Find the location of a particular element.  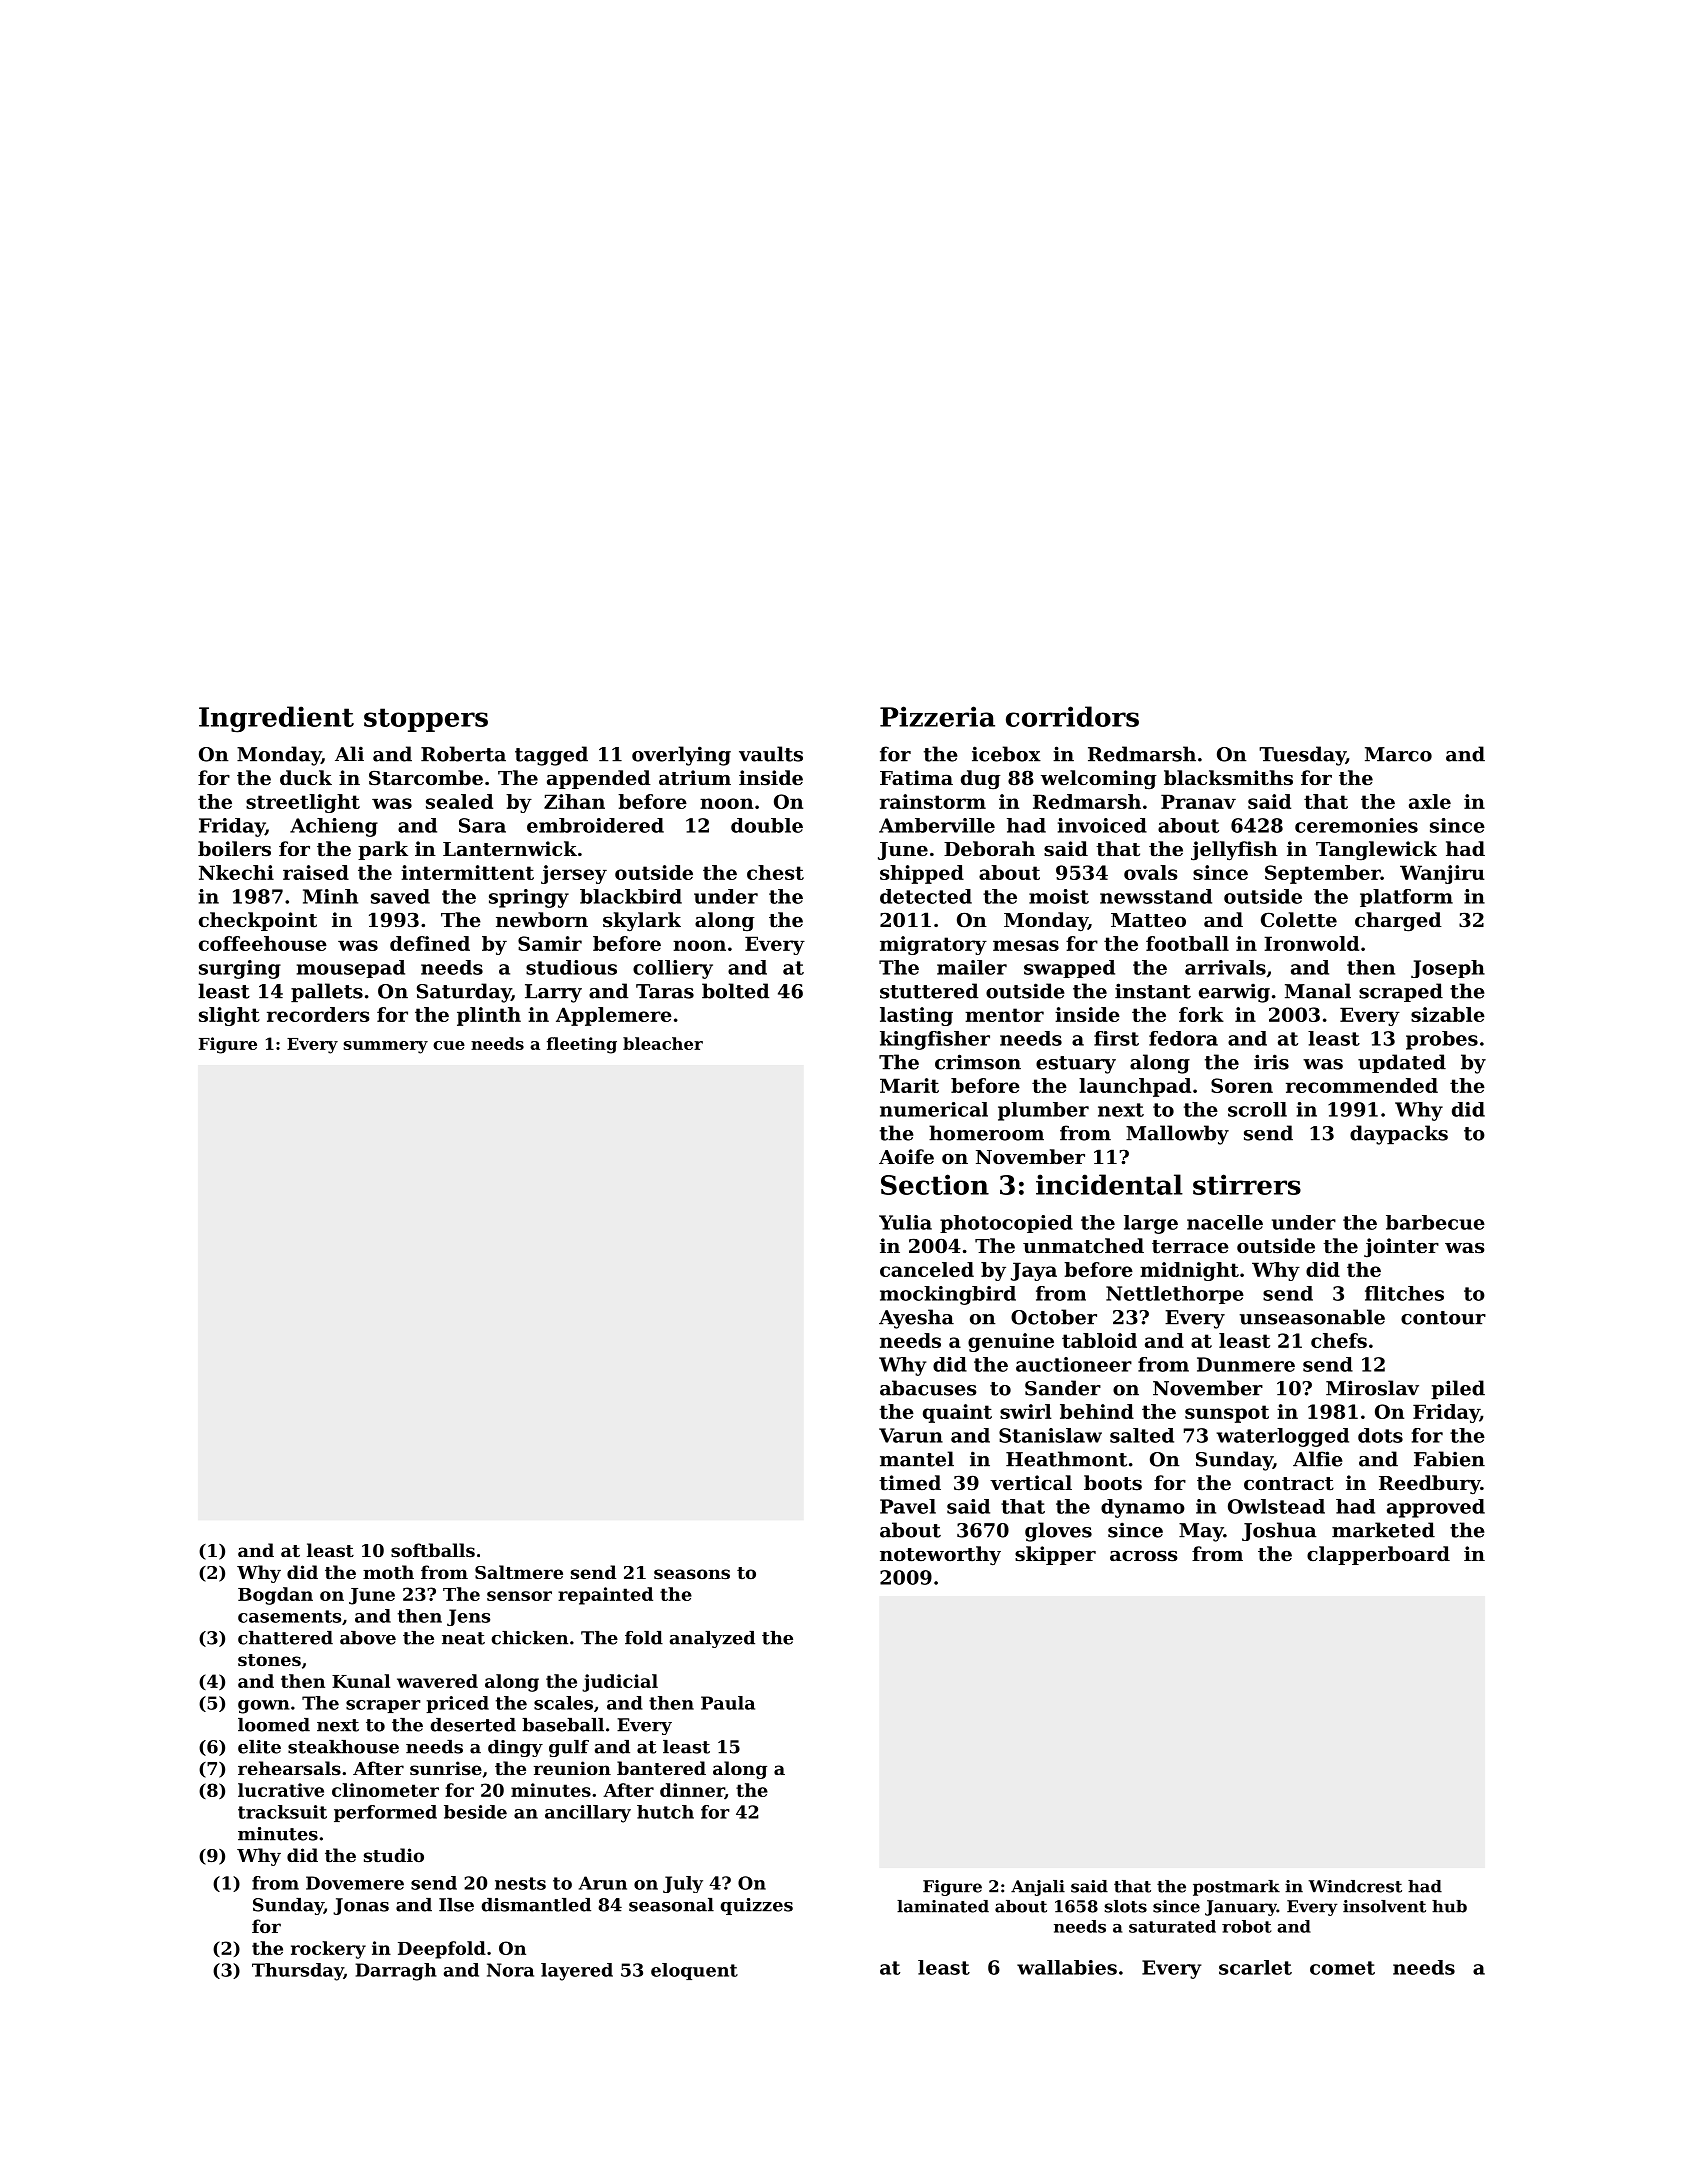

sizable is located at coordinates (1448, 1014).
